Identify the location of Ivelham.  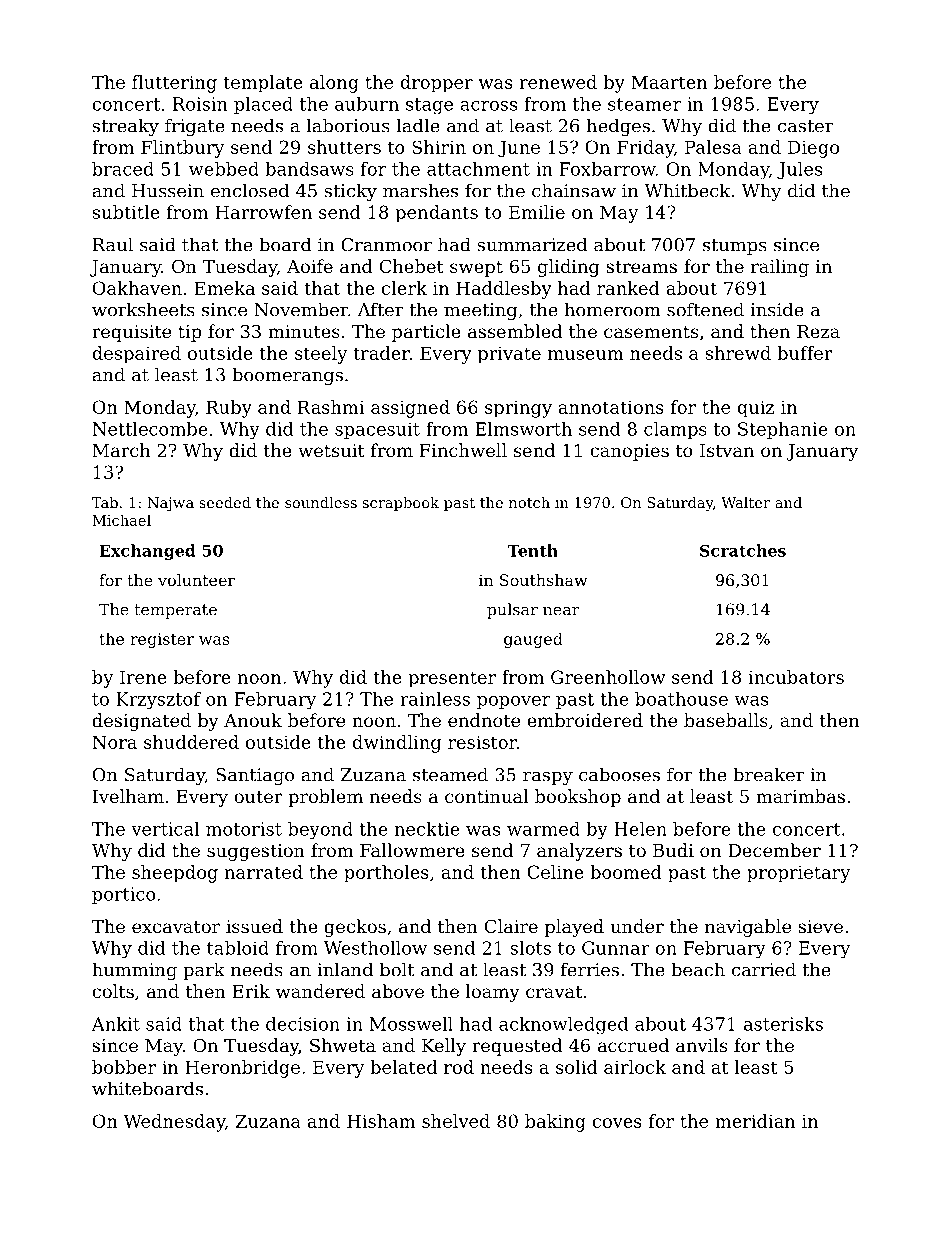
(128, 796).
